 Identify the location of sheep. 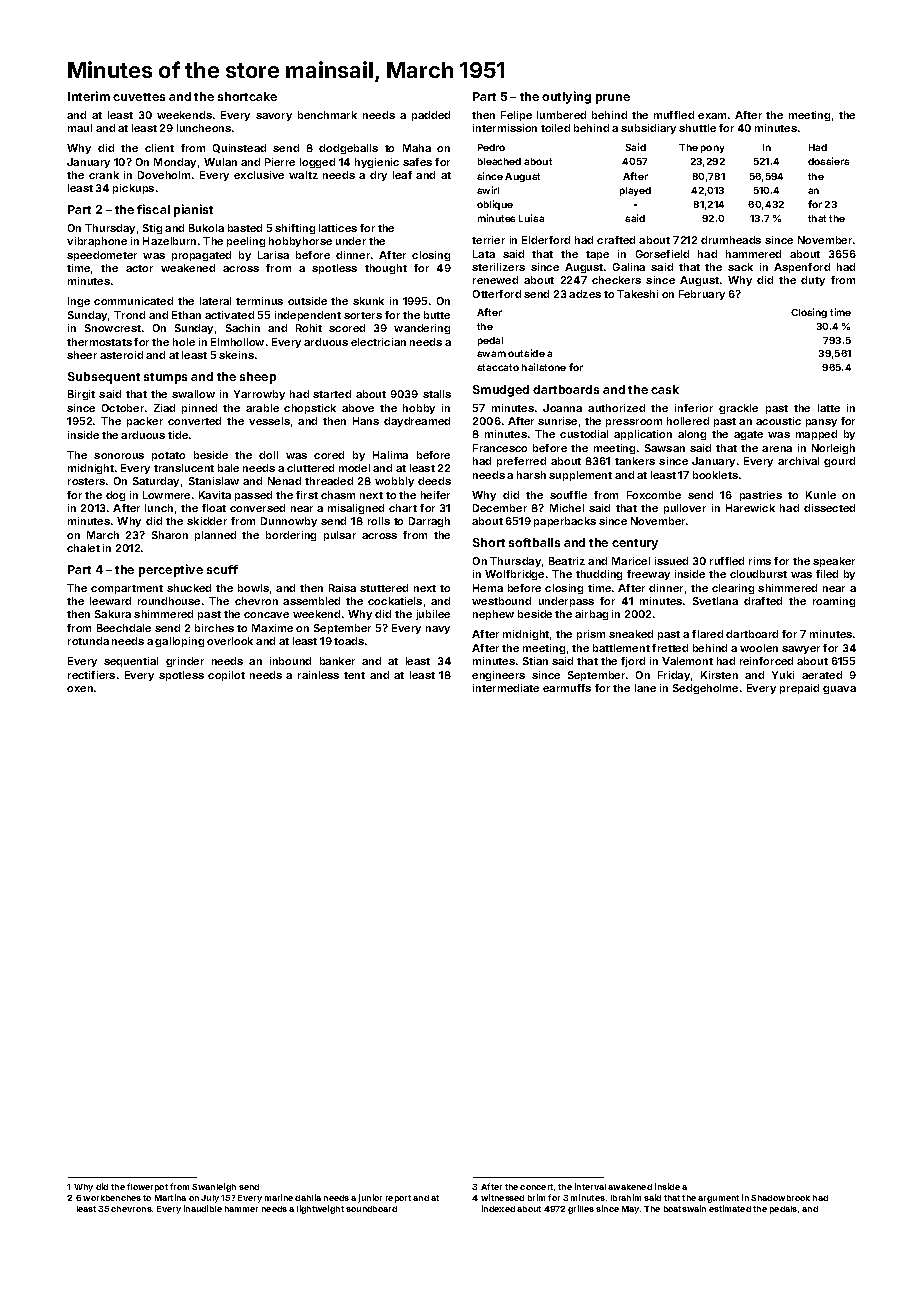
(258, 378).
